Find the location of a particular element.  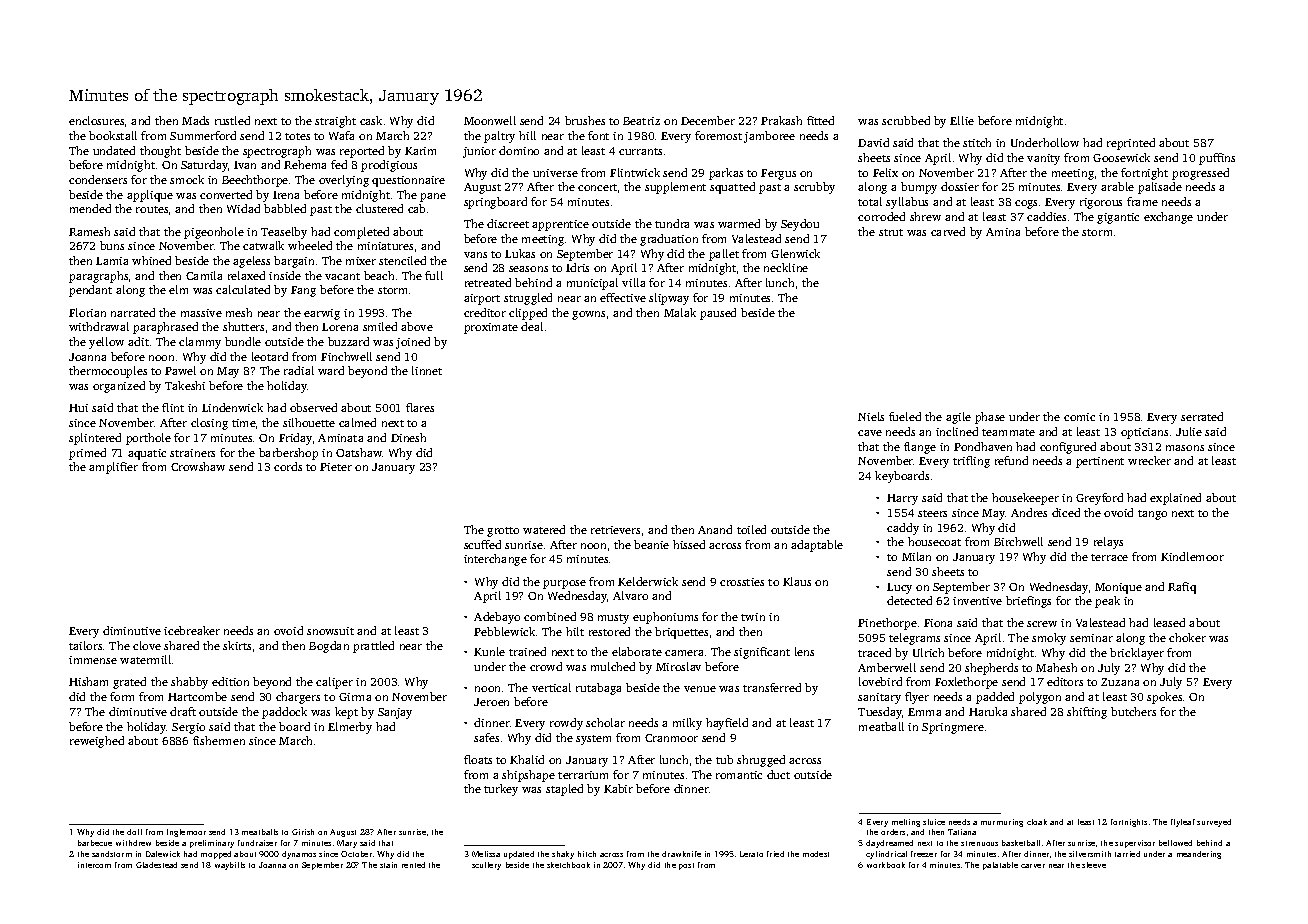

reweighed is located at coordinates (97, 742).
